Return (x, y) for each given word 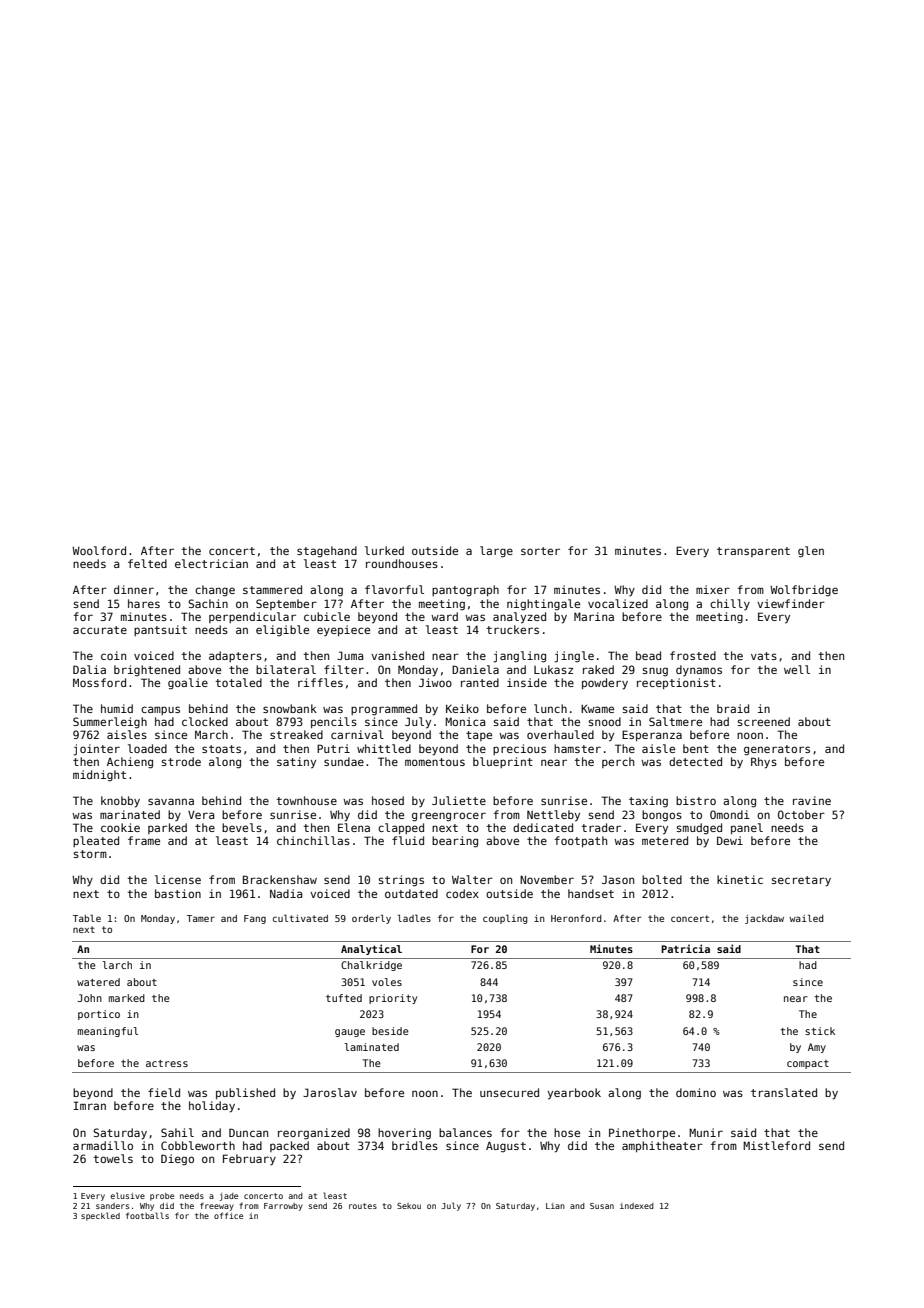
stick (820, 1031)
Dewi (730, 840)
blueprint (503, 762)
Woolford (99, 550)
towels (113, 1158)
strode (181, 761)
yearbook (574, 1094)
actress (167, 1063)
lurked (384, 550)
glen (811, 552)
